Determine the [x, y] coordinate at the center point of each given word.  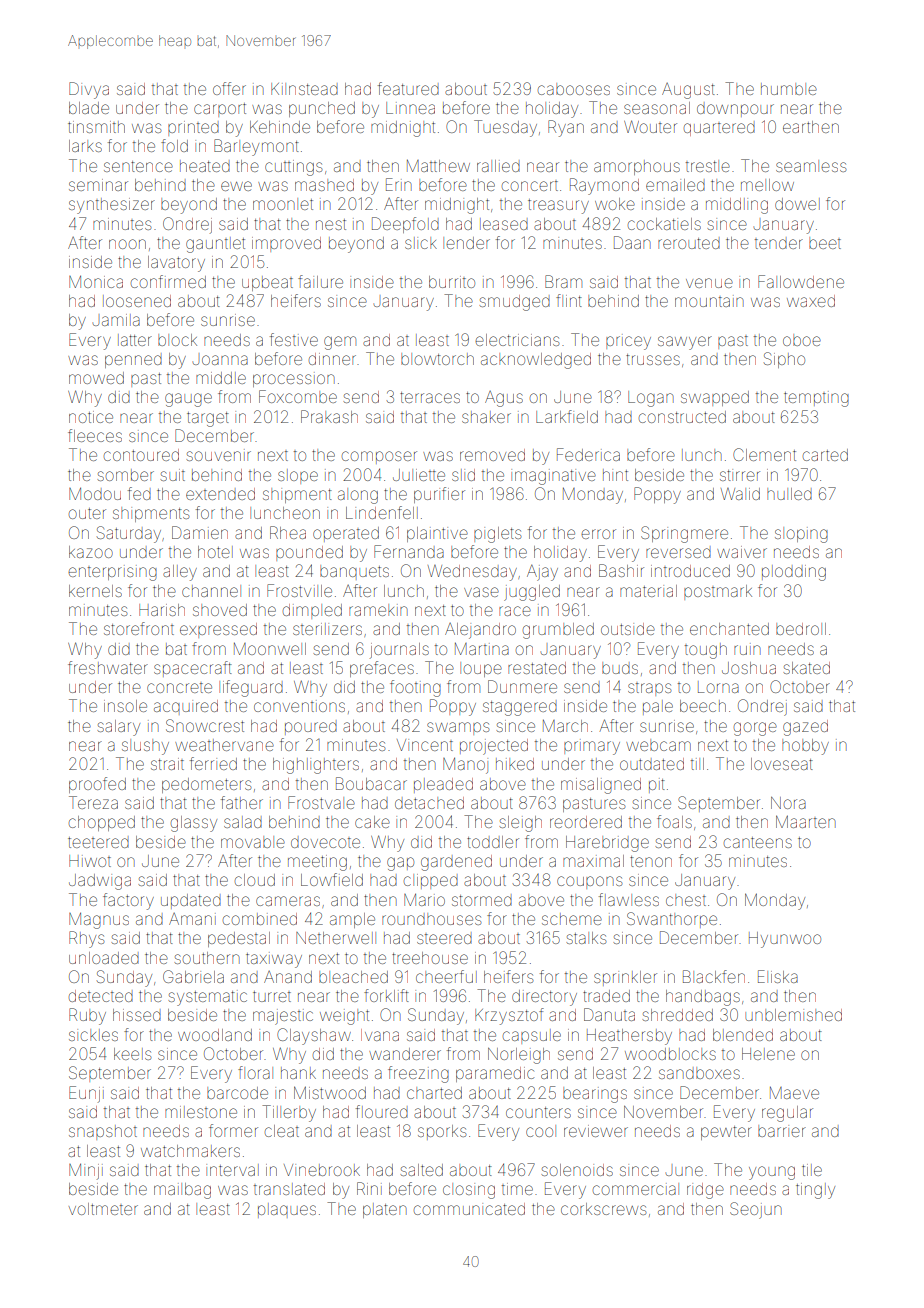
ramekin [378, 610]
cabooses [574, 89]
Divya [89, 90]
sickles [93, 1035]
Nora [788, 803]
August [688, 91]
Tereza [93, 802]
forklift [386, 995]
